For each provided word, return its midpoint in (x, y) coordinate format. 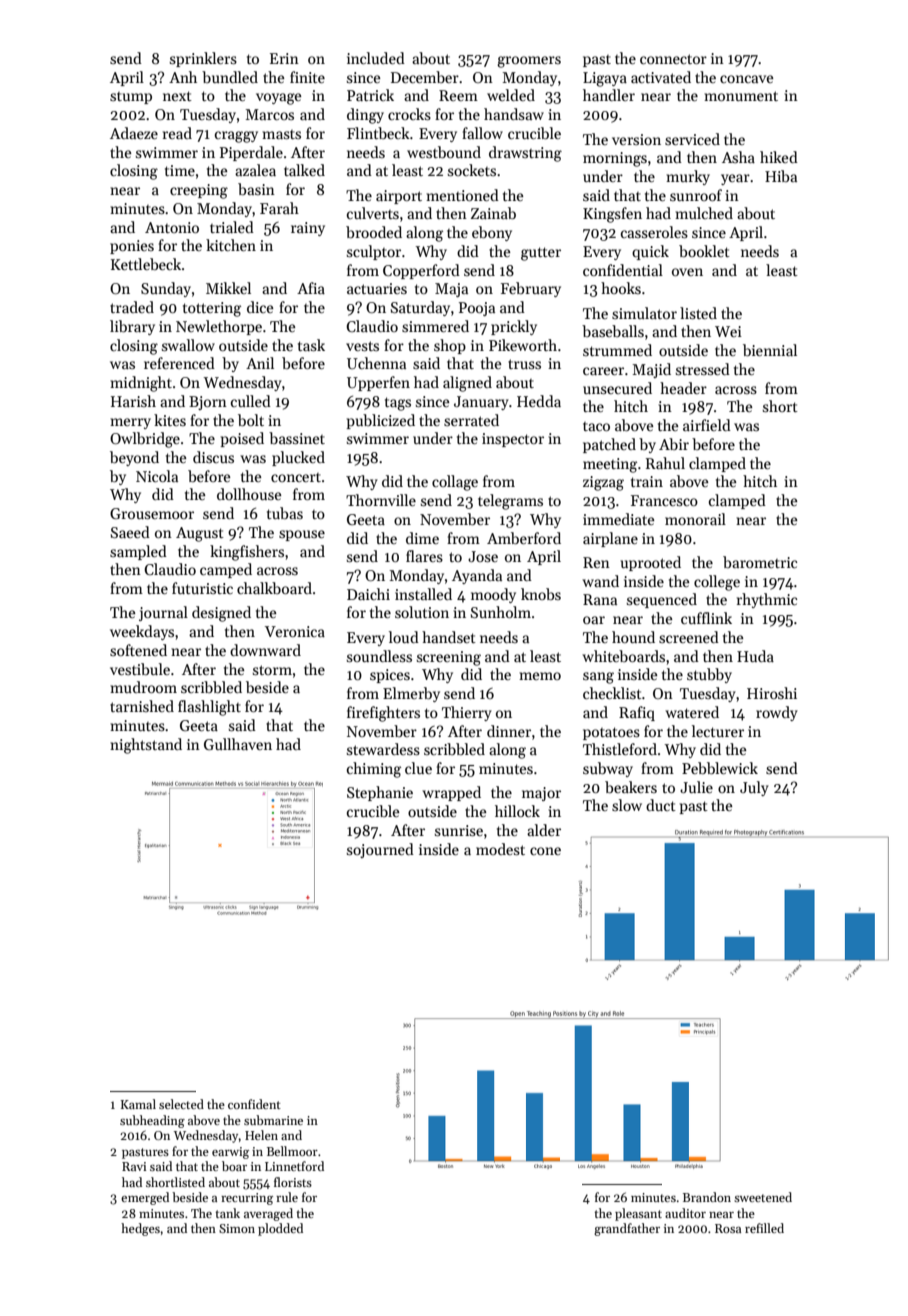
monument (741, 96)
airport (399, 197)
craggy (236, 137)
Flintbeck (378, 133)
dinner (509, 731)
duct (661, 805)
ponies (132, 247)
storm (272, 670)
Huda (755, 656)
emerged (145, 1198)
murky (688, 177)
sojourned (380, 850)
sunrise (459, 830)
